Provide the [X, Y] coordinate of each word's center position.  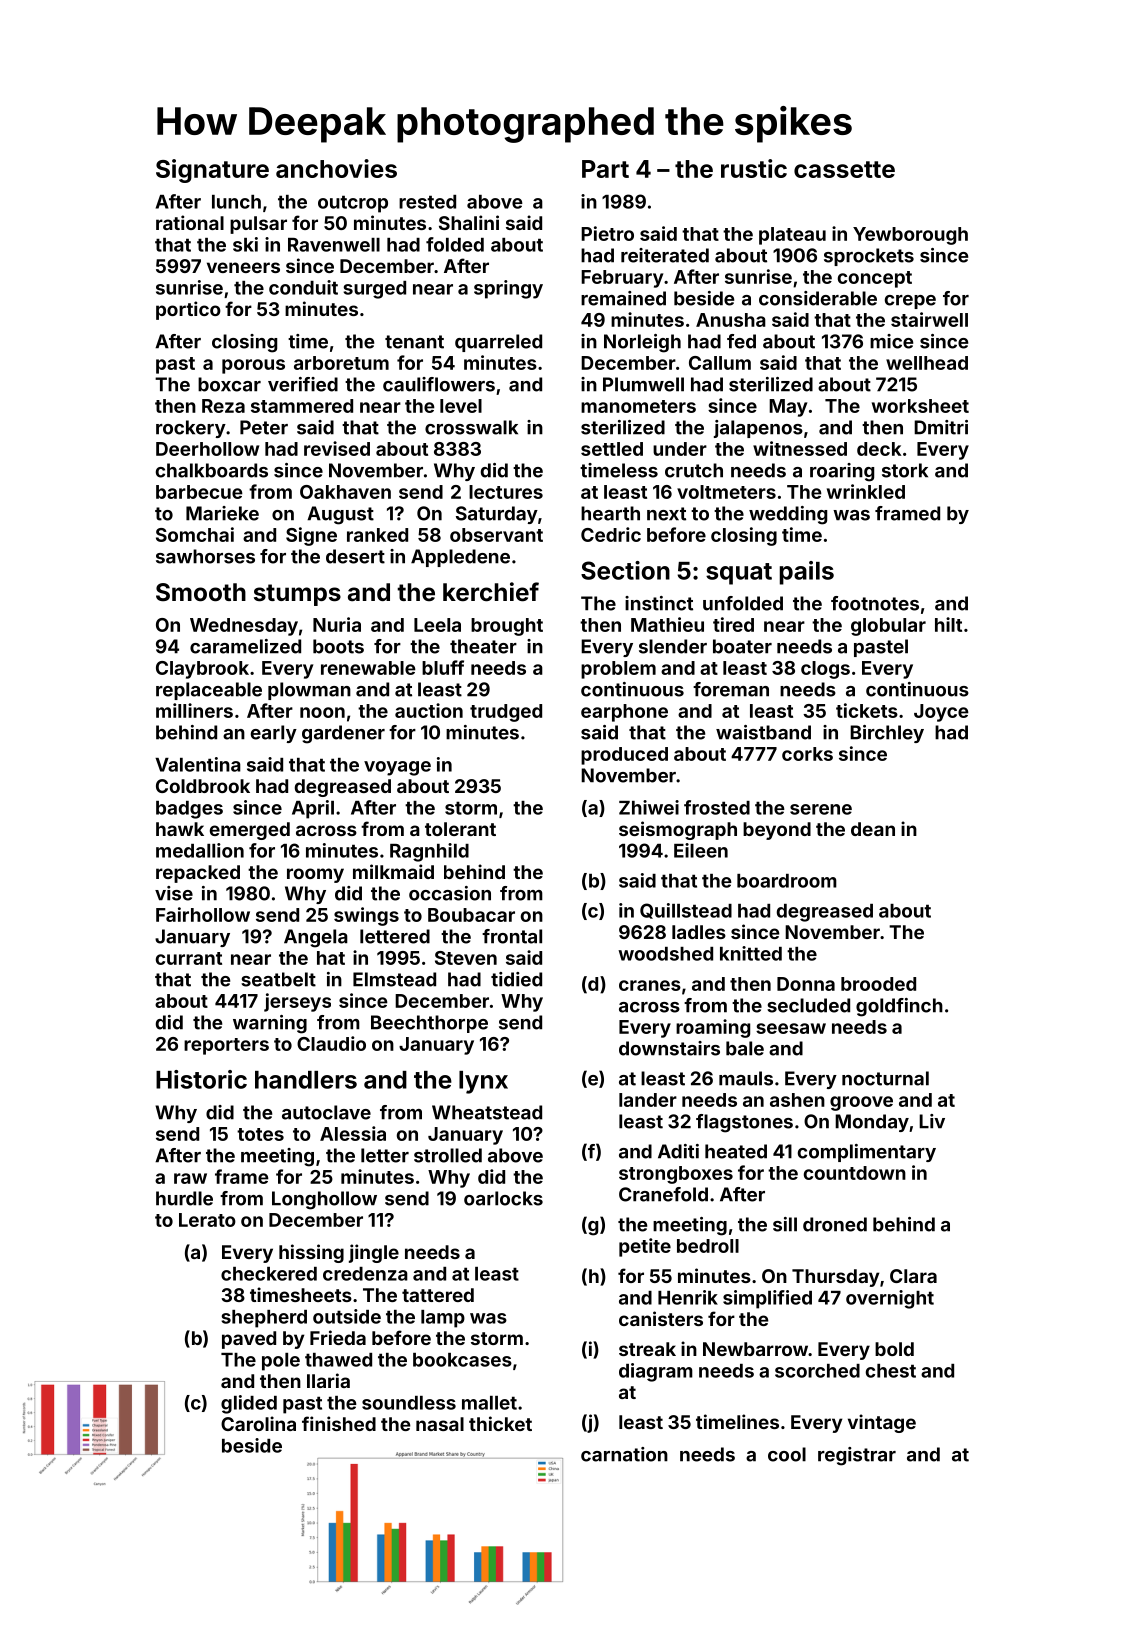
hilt [948, 624]
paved [249, 1340]
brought [507, 627]
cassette [844, 169]
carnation [624, 1454]
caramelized [245, 646]
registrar [857, 1456]
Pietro [607, 233]
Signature [212, 171]
